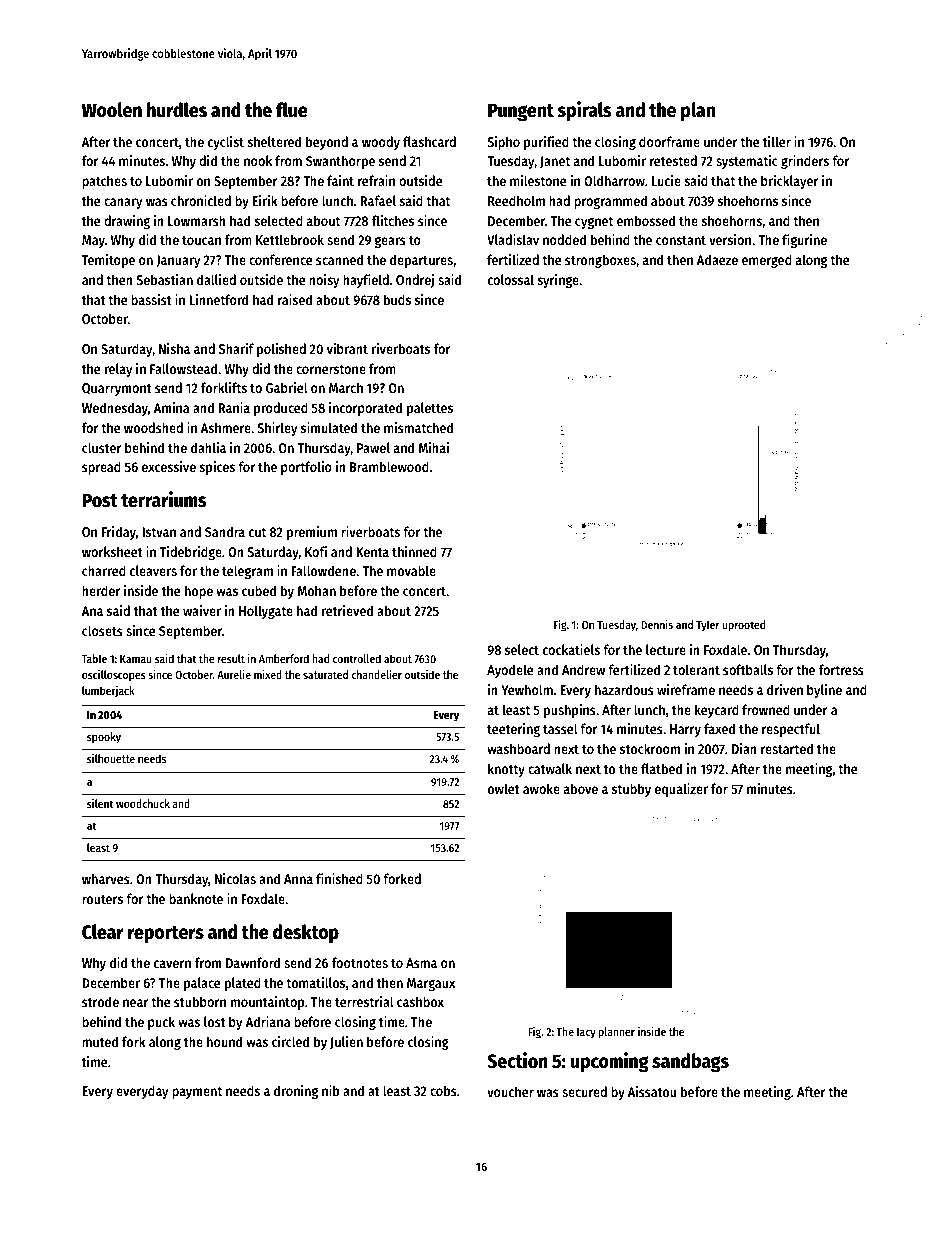 The height and width of the page is (1233, 952). Describe the element at coordinates (681, 790) in the page. I see `equalizer` at that location.
